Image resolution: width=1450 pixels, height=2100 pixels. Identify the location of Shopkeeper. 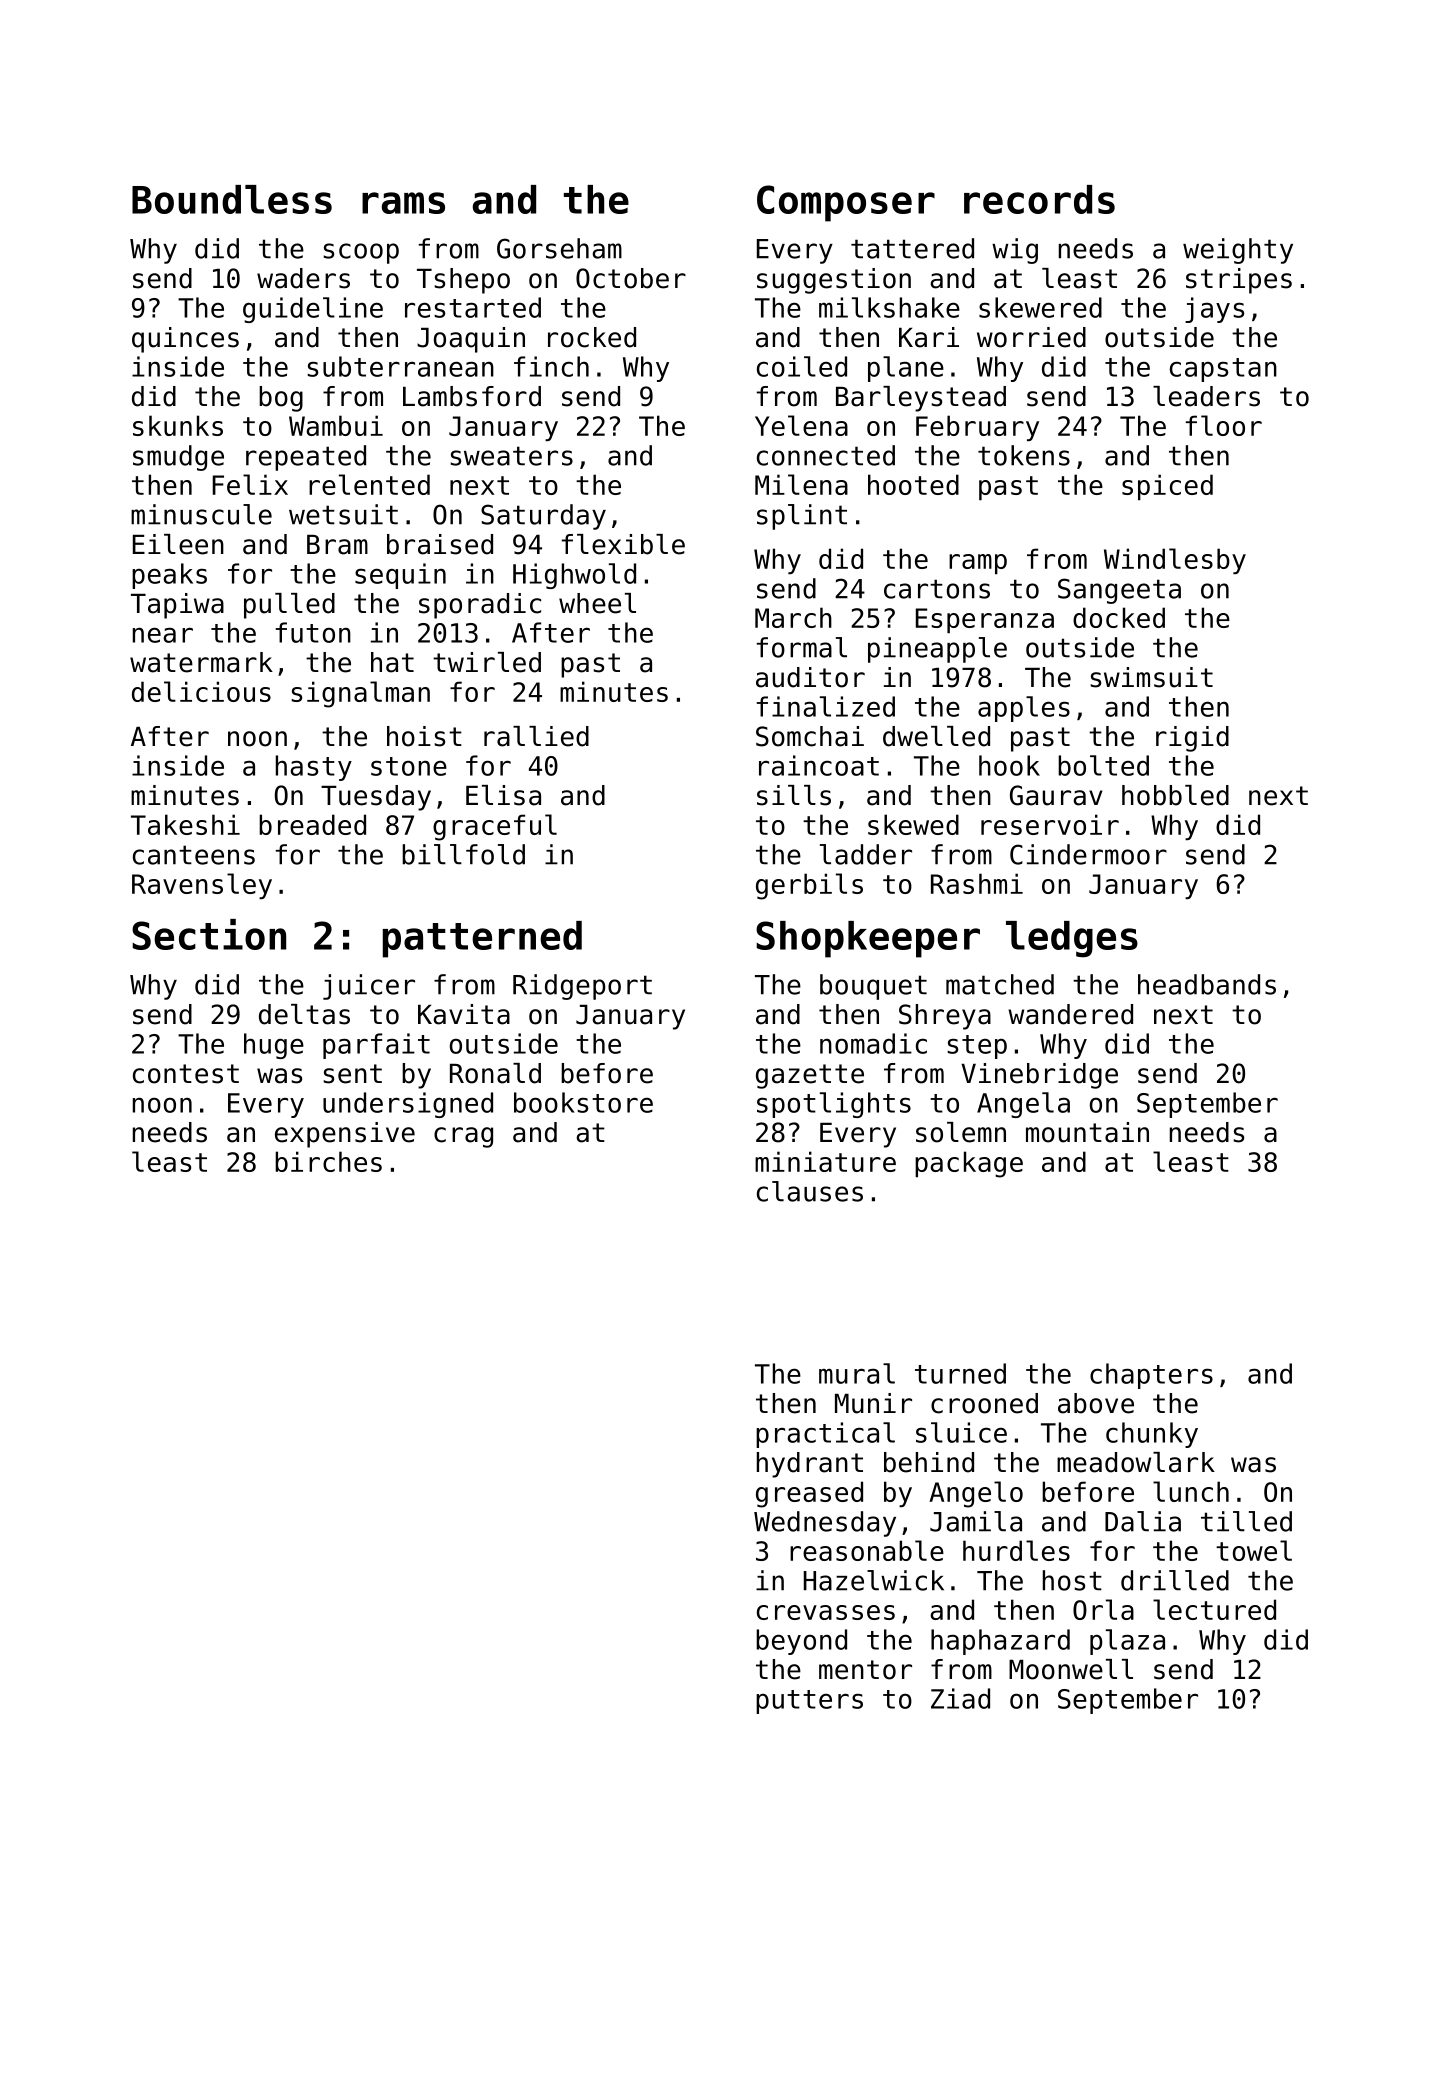
(868, 939).
